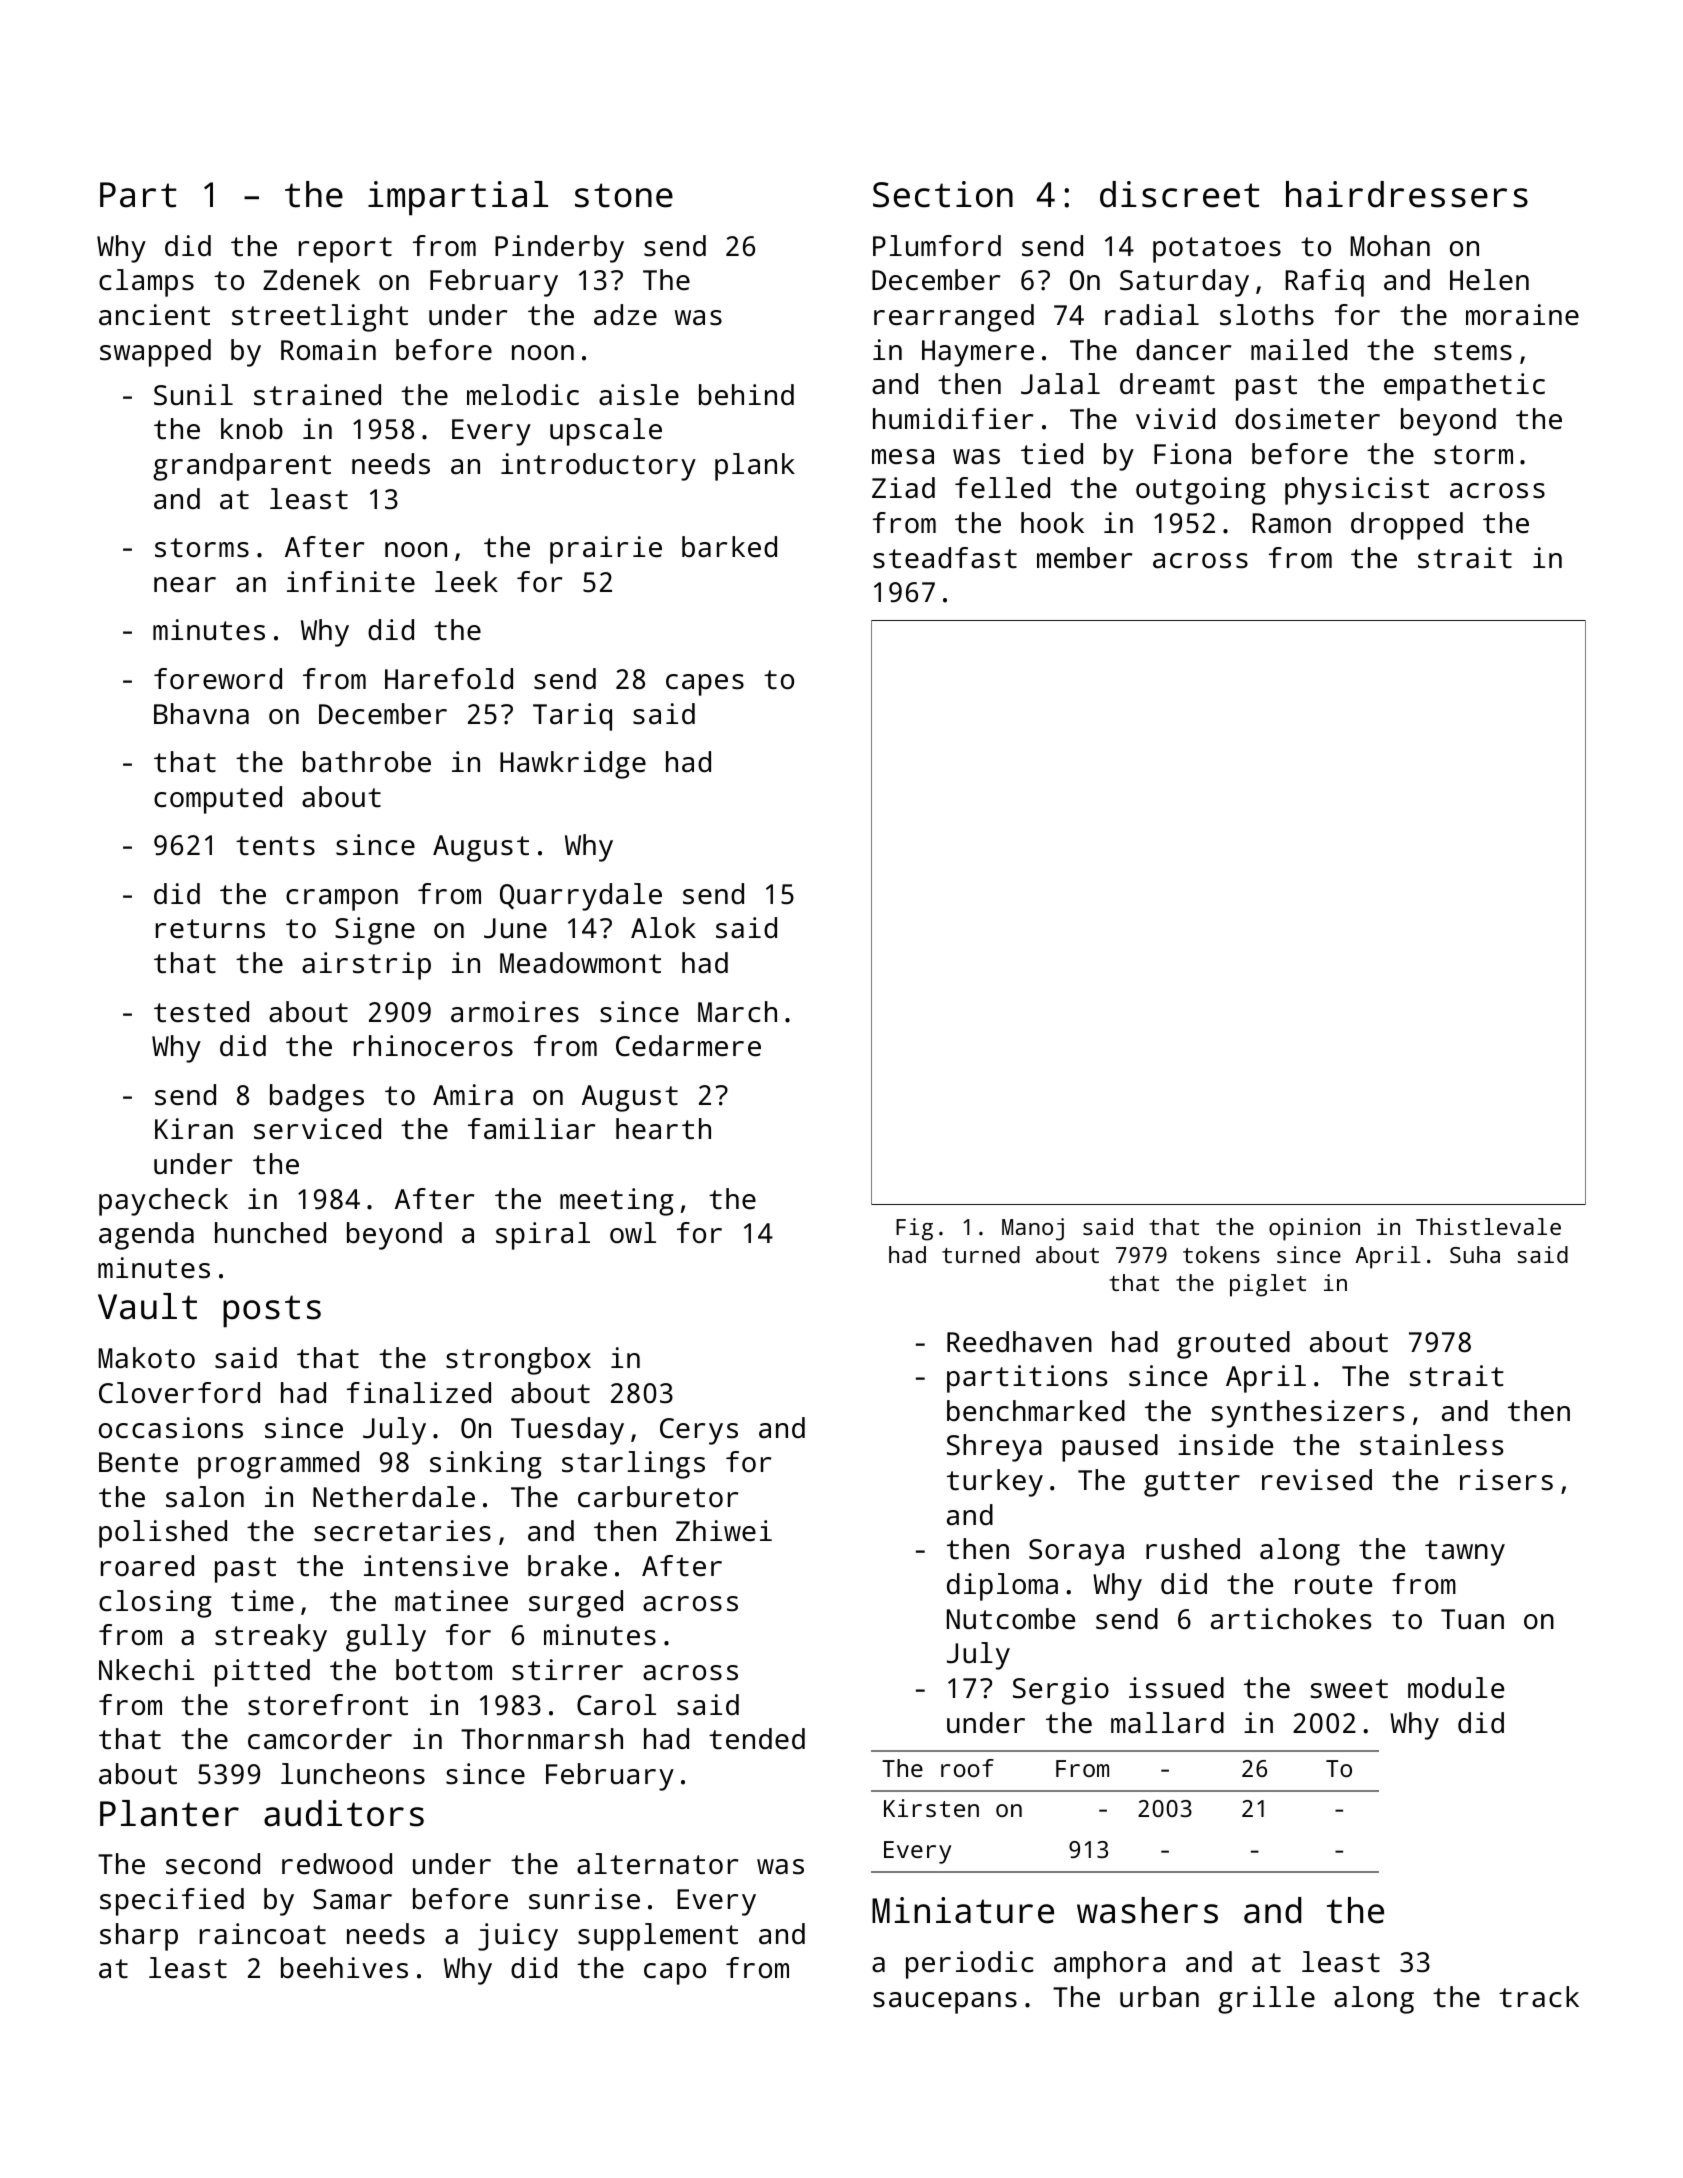 The height and width of the document is (2178, 1683). What do you see at coordinates (699, 1431) in the document?
I see `Cerys` at bounding box center [699, 1431].
